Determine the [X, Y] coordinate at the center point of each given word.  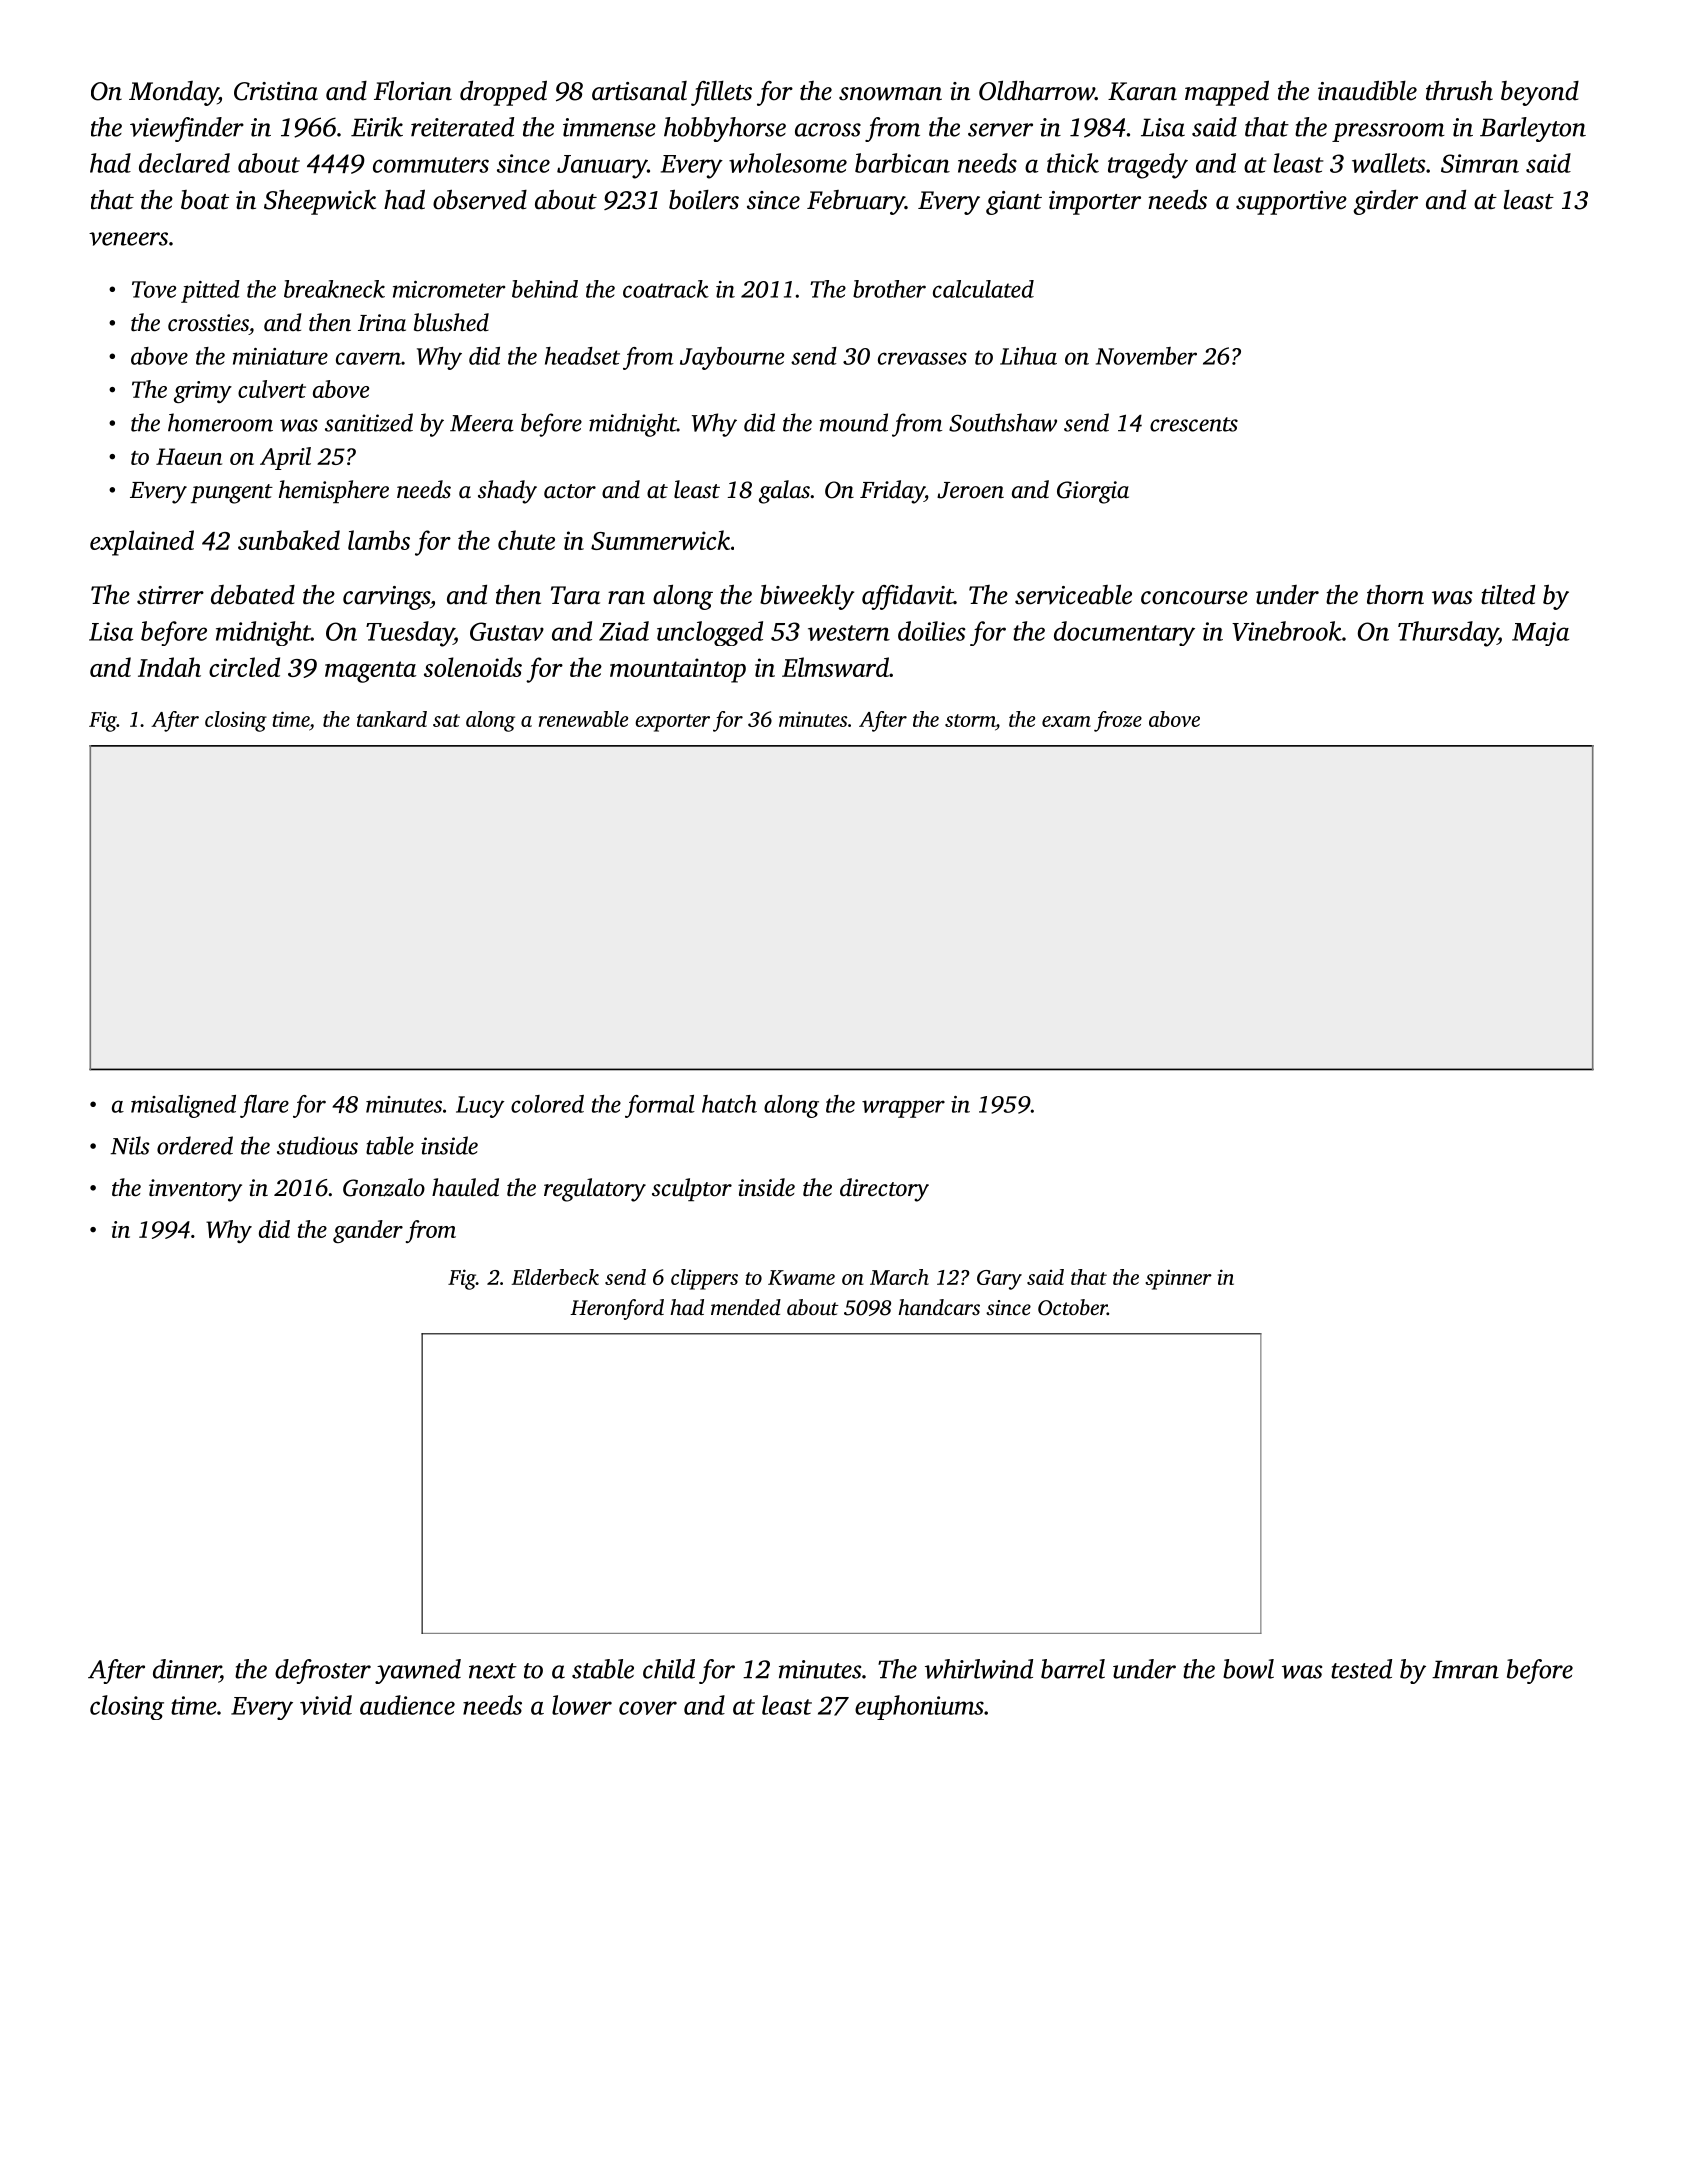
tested [1361, 1669]
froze [1118, 721]
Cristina [276, 91]
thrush [1459, 91]
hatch [729, 1104]
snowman [890, 94]
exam [1066, 721]
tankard [392, 719]
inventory [195, 1190]
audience [407, 1705]
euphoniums [919, 1707]
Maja [1540, 634]
